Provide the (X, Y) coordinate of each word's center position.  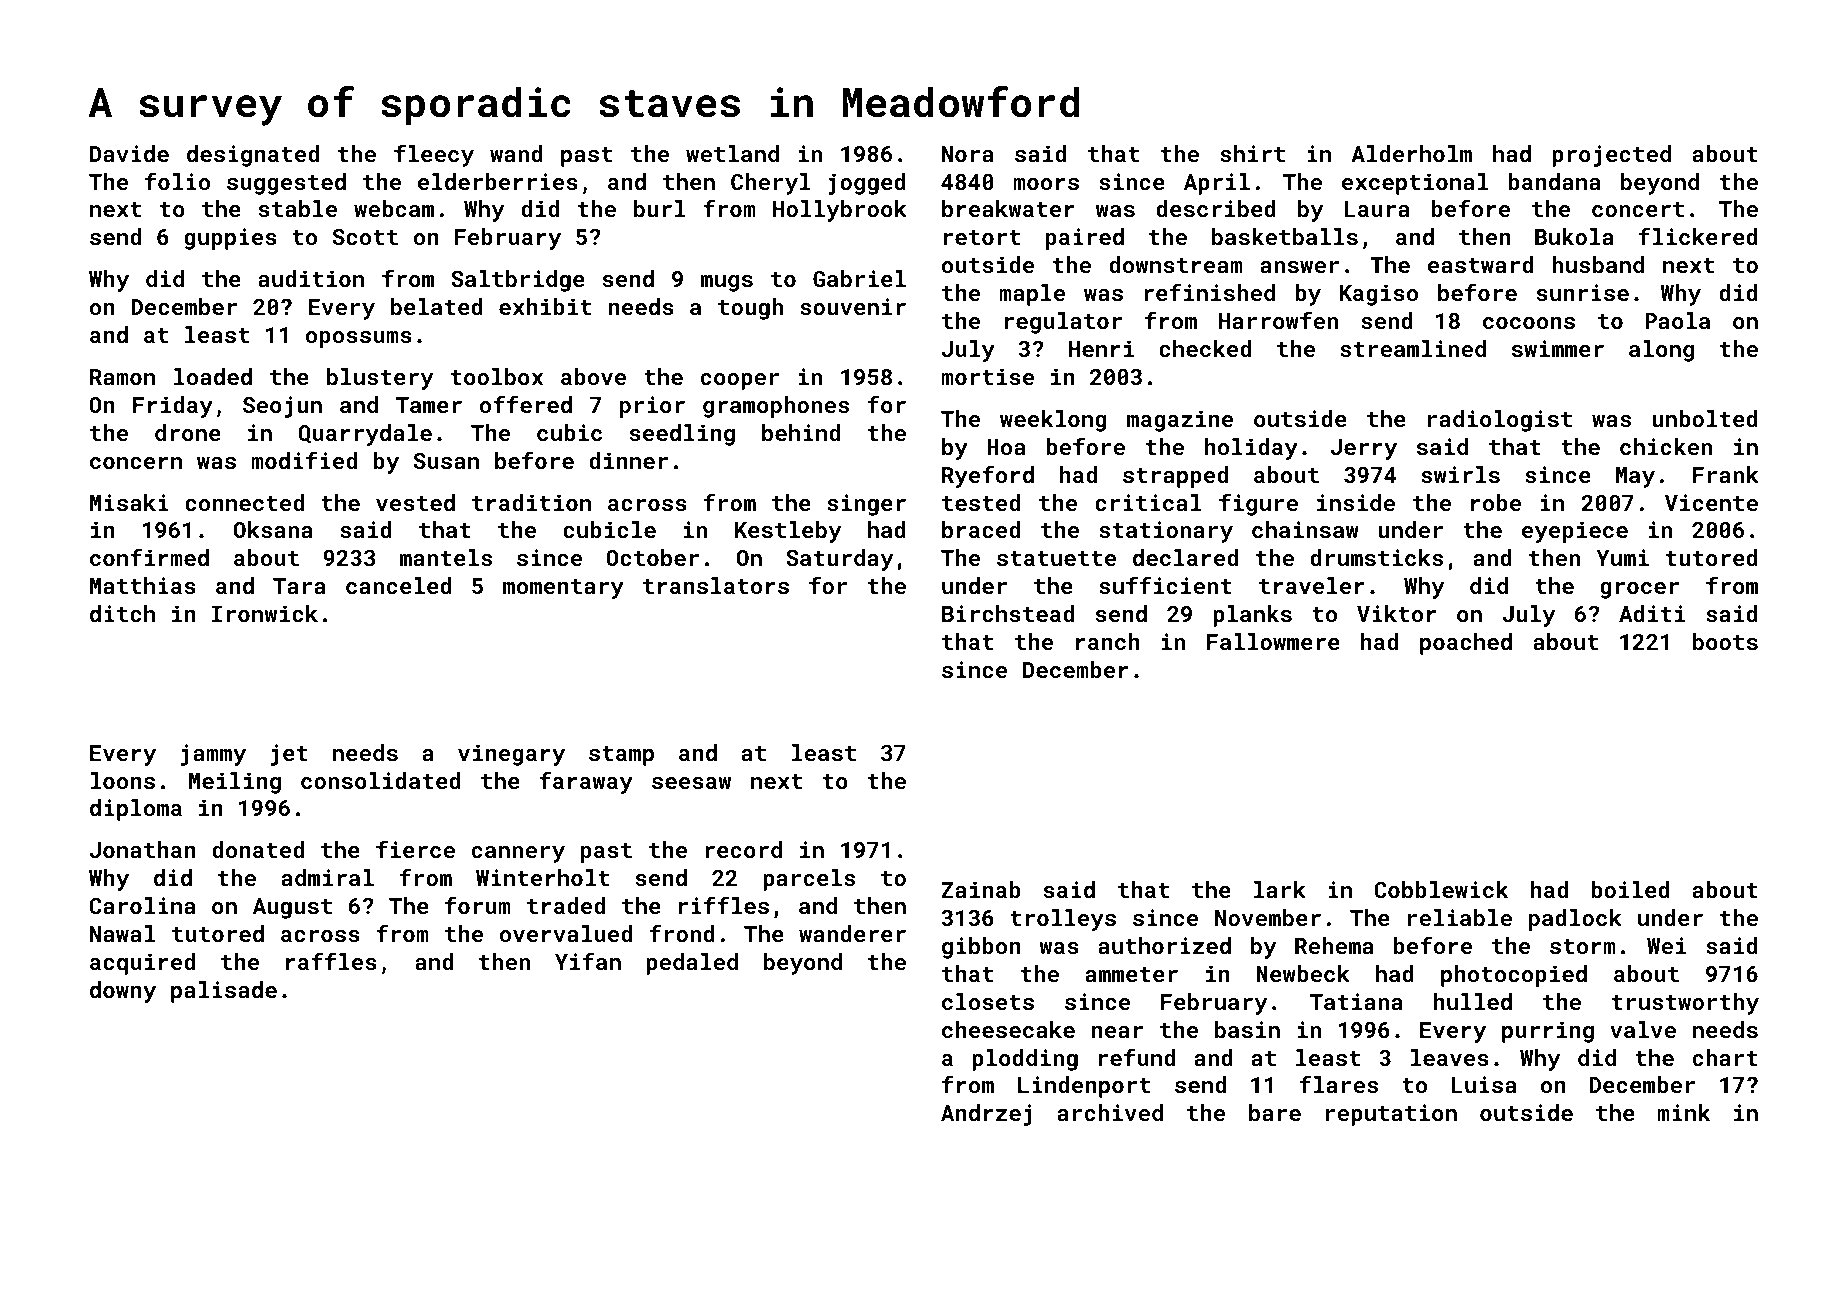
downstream (1176, 264)
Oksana (273, 529)
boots (1725, 641)
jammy (213, 755)
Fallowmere (1273, 641)
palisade (224, 992)
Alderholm (1411, 153)
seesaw (691, 783)
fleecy (434, 155)
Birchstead (1008, 613)
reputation (1391, 1115)
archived (1110, 1112)
